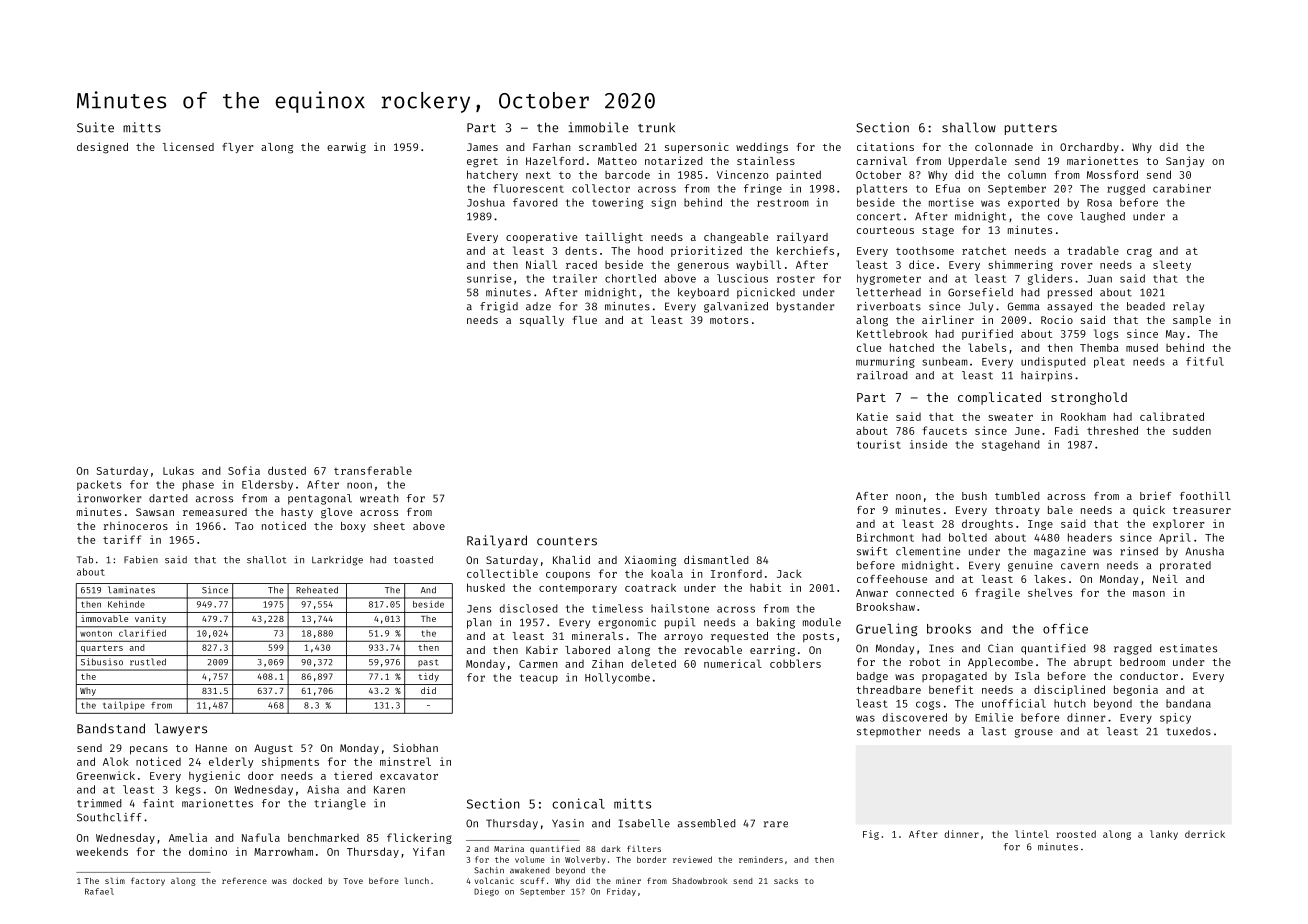  I want to click on James, so click(482, 147).
